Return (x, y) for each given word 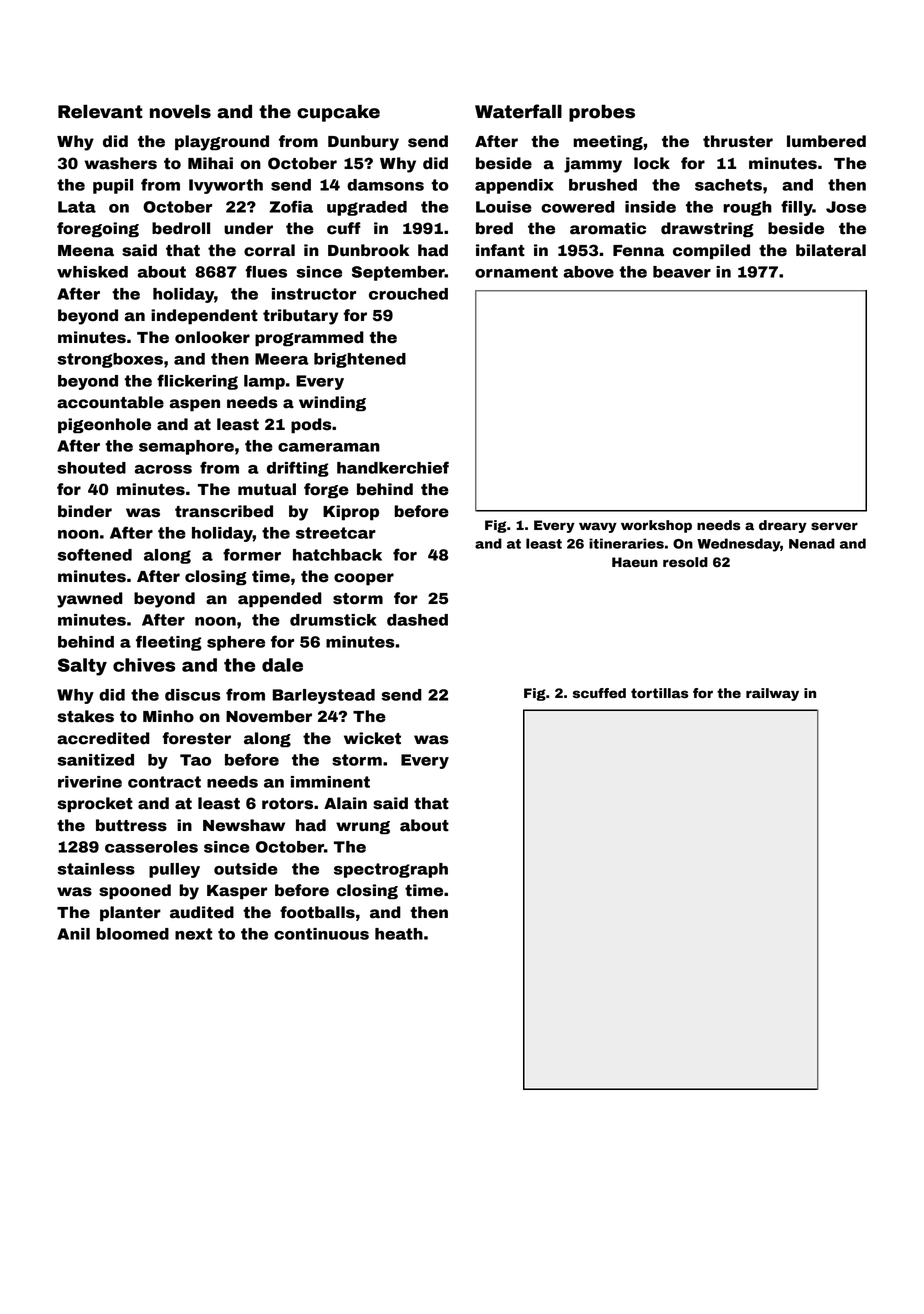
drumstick (333, 620)
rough (747, 208)
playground (222, 143)
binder (85, 511)
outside (246, 869)
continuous (321, 934)
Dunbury (363, 143)
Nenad (812, 543)
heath (399, 934)
